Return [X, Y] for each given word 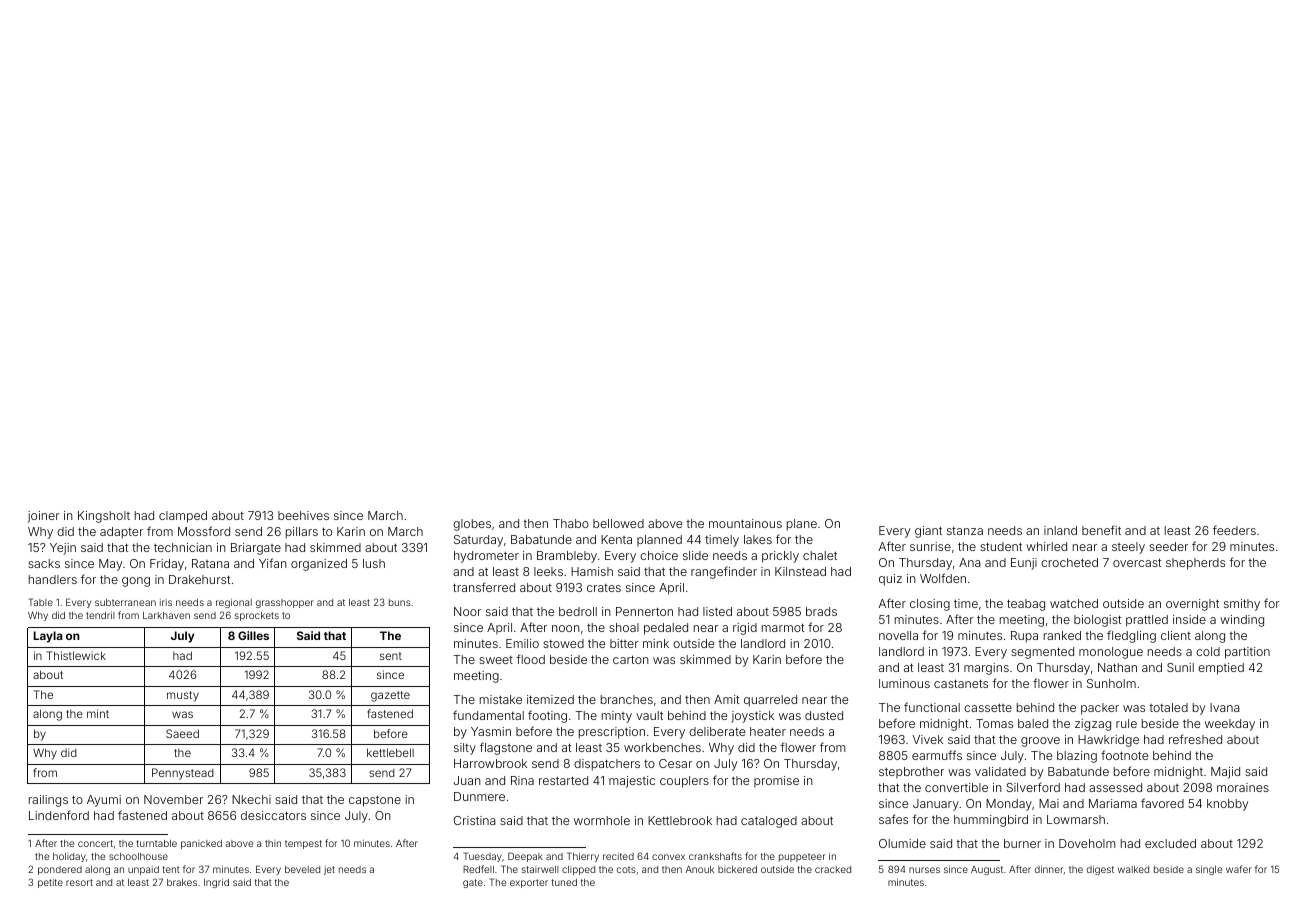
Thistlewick [76, 655]
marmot [783, 627]
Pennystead [183, 774]
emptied [1221, 669]
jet [329, 870]
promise [776, 782]
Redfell [478, 869]
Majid [1225, 773]
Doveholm [1087, 843]
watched [1074, 603]
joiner [44, 517]
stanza [965, 531]
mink [656, 643]
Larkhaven [166, 615]
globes [472, 525]
